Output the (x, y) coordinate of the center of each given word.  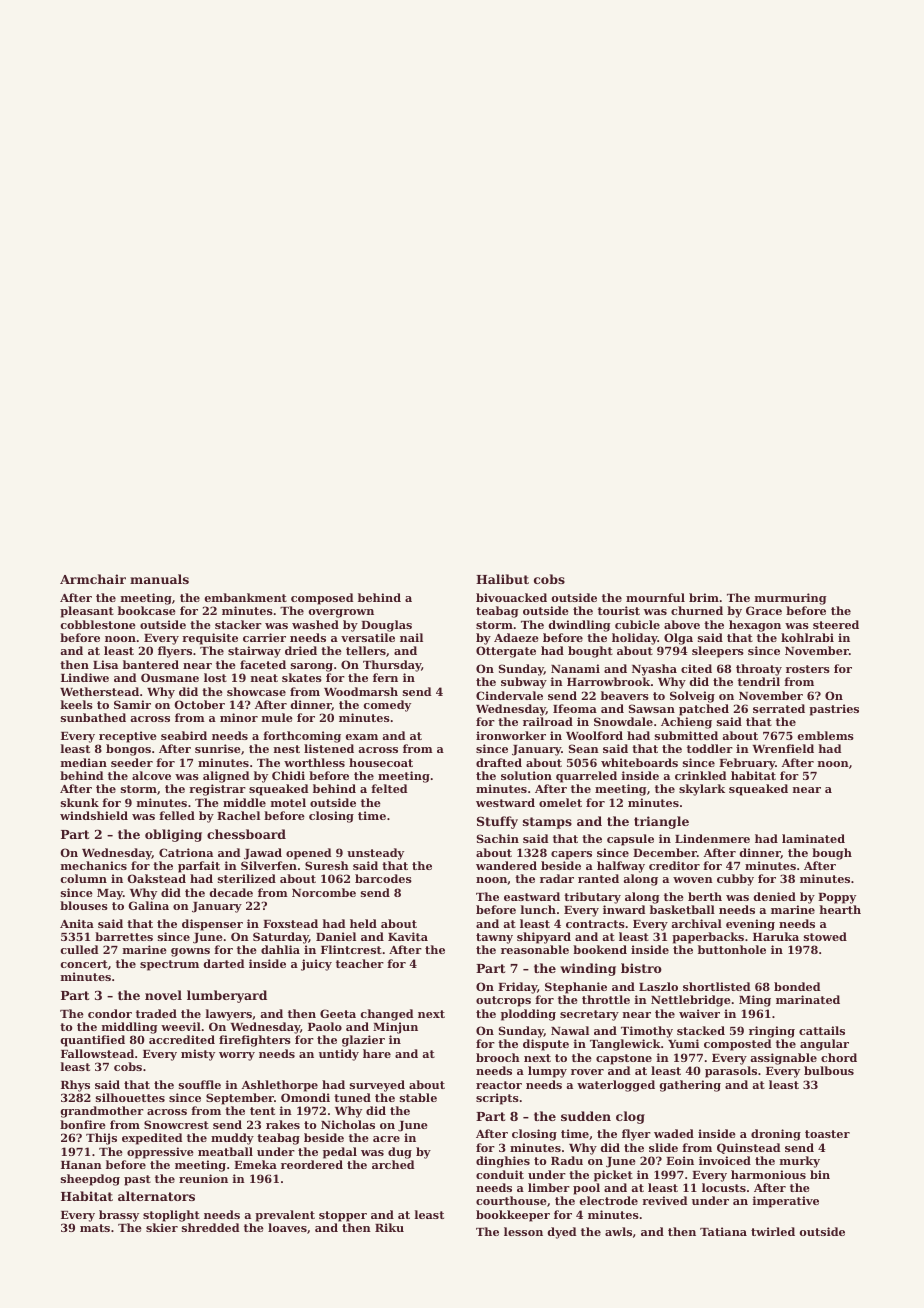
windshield (94, 815)
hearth (840, 909)
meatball (225, 1151)
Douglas (386, 626)
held (363, 923)
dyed (562, 1233)
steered (836, 624)
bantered (151, 664)
